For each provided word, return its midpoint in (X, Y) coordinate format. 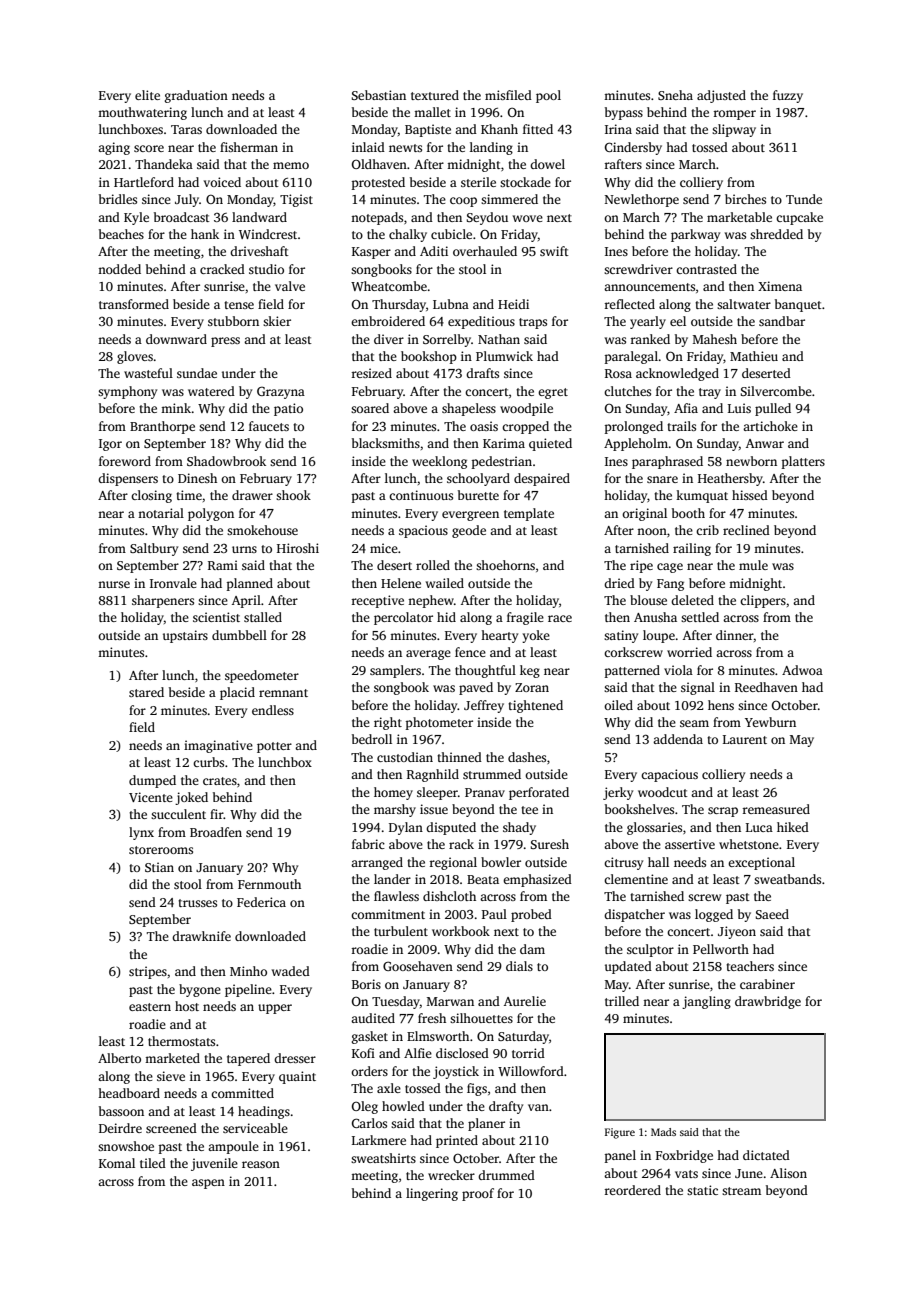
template (529, 514)
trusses (197, 903)
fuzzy (788, 96)
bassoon (121, 1111)
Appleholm (636, 444)
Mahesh (715, 339)
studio (266, 269)
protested (378, 183)
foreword (125, 461)
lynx (141, 833)
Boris (366, 984)
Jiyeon (737, 932)
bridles (118, 199)
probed (531, 915)
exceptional (761, 863)
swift (554, 251)
